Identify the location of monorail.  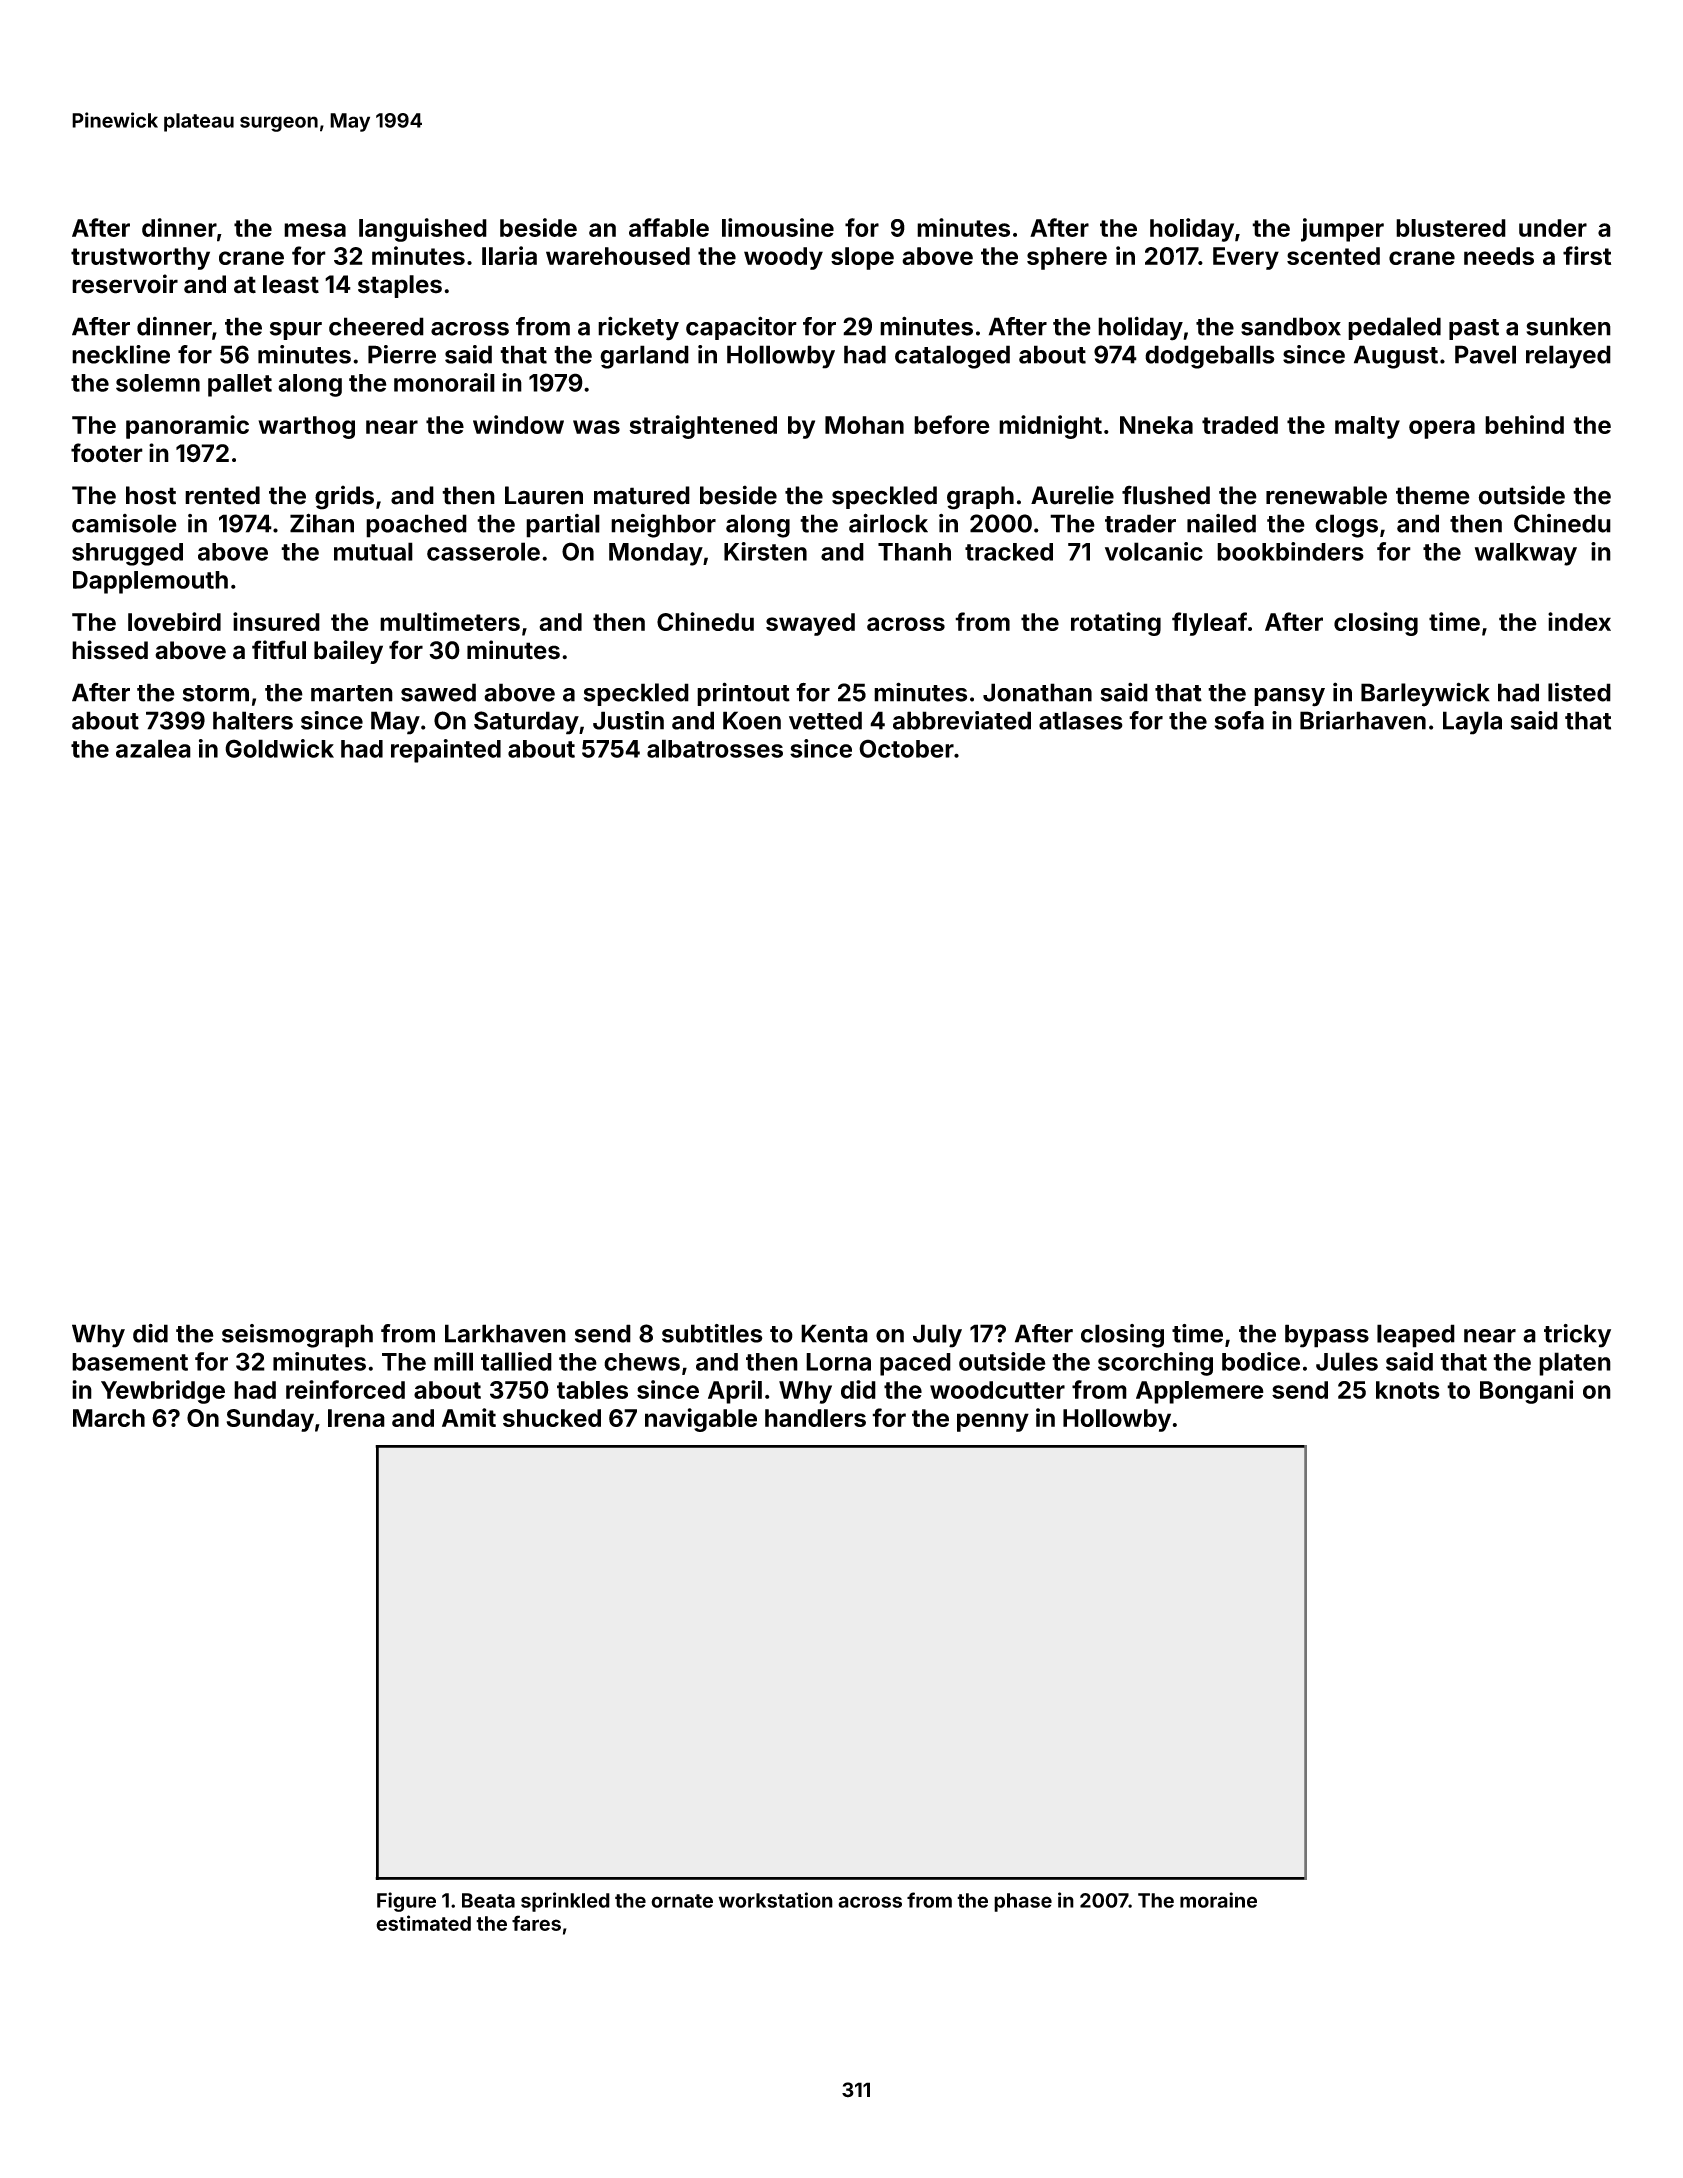
(444, 382).
